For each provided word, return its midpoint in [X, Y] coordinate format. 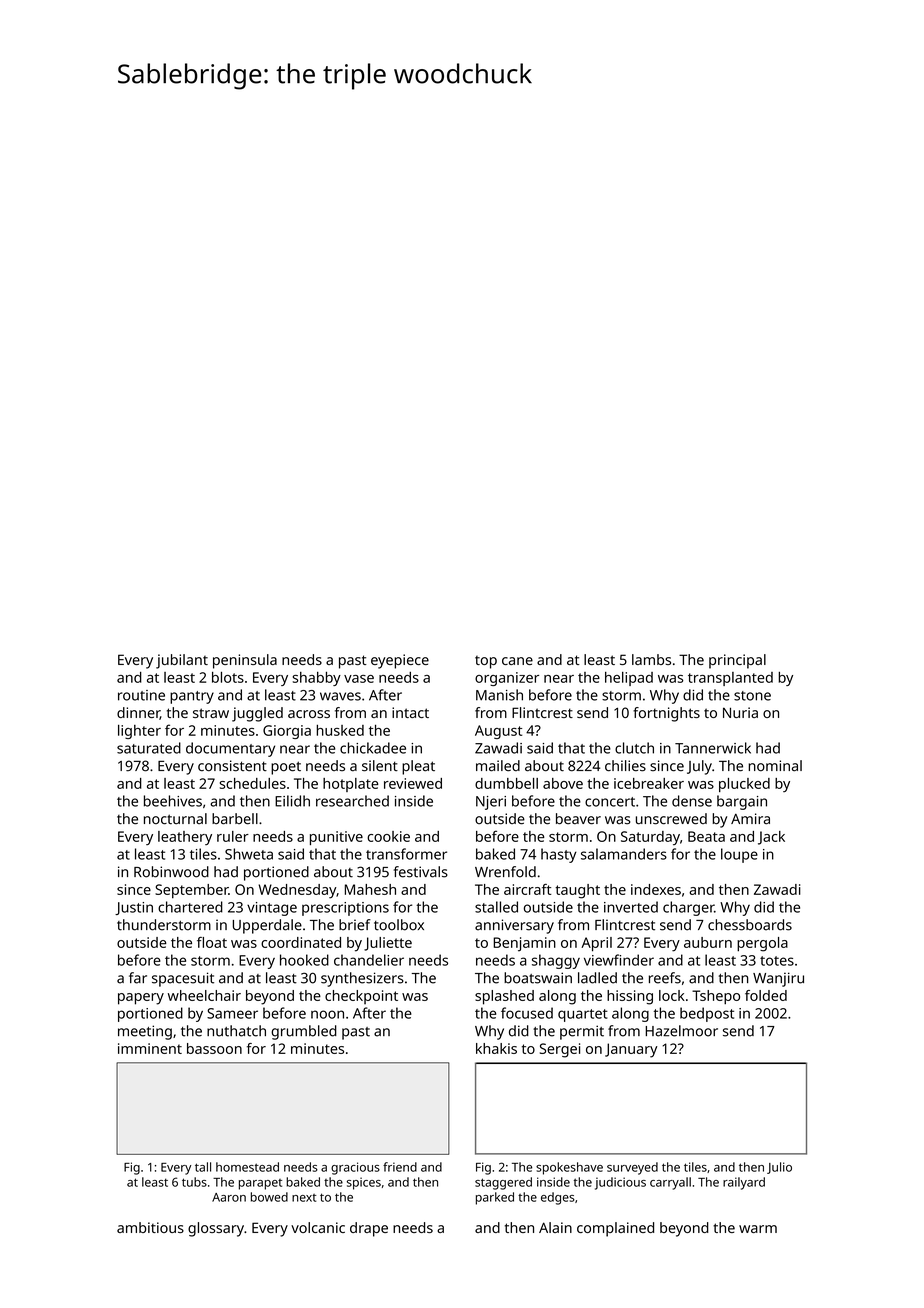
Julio [779, 1168]
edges [558, 1198]
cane [517, 661]
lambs [651, 659]
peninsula [245, 661]
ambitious [150, 1227]
